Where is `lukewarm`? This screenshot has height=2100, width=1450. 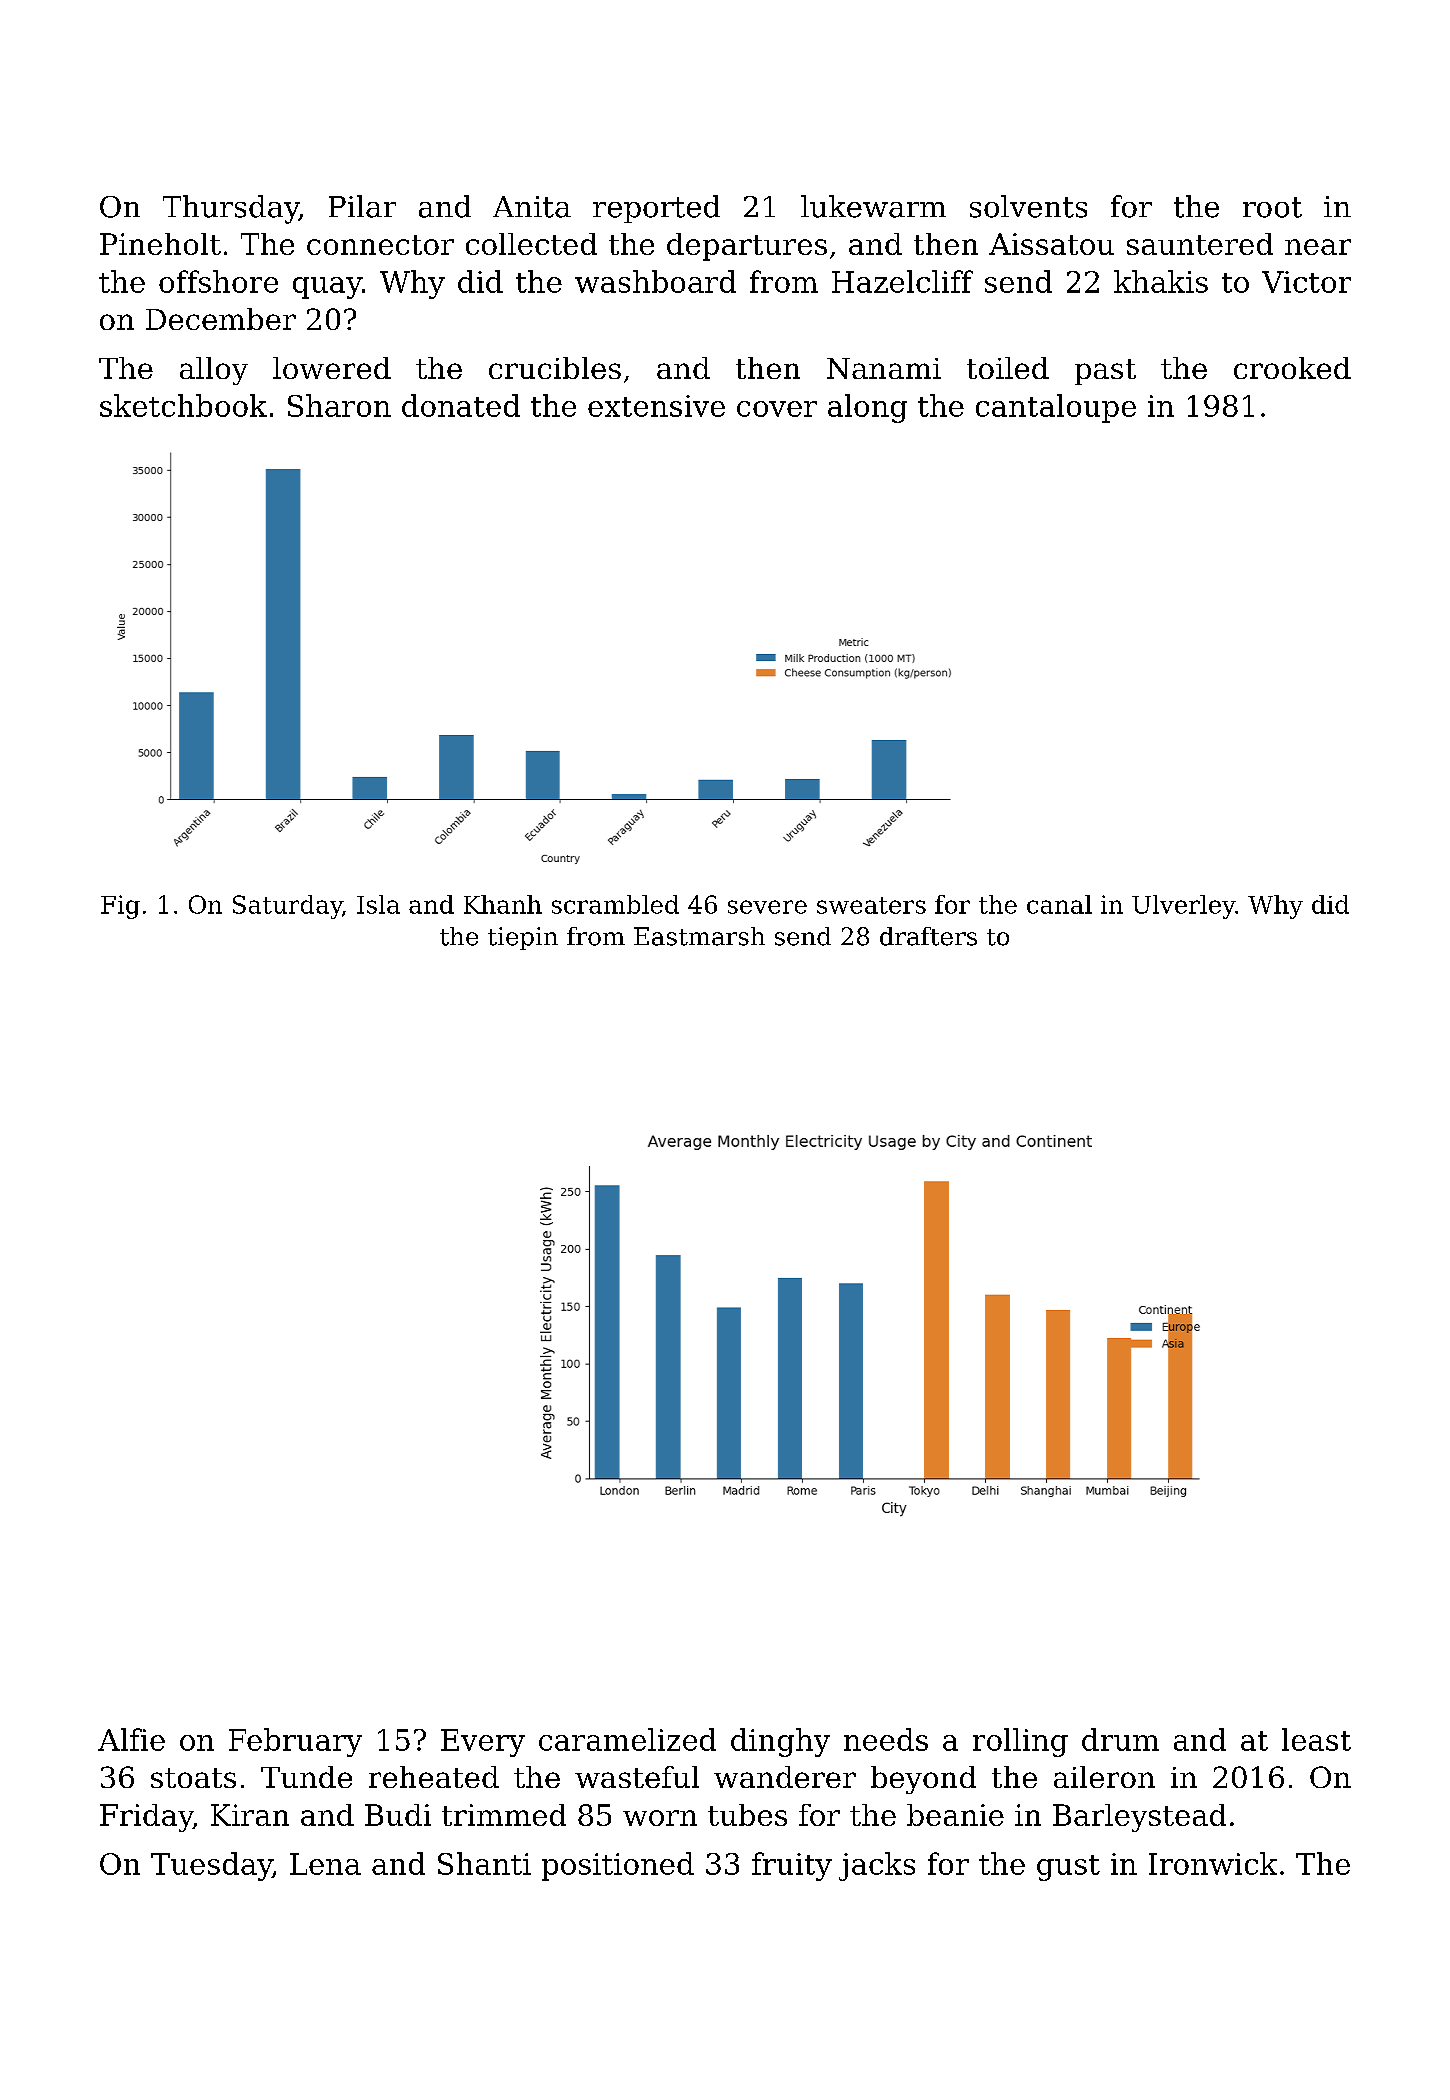
lukewarm is located at coordinates (873, 206).
